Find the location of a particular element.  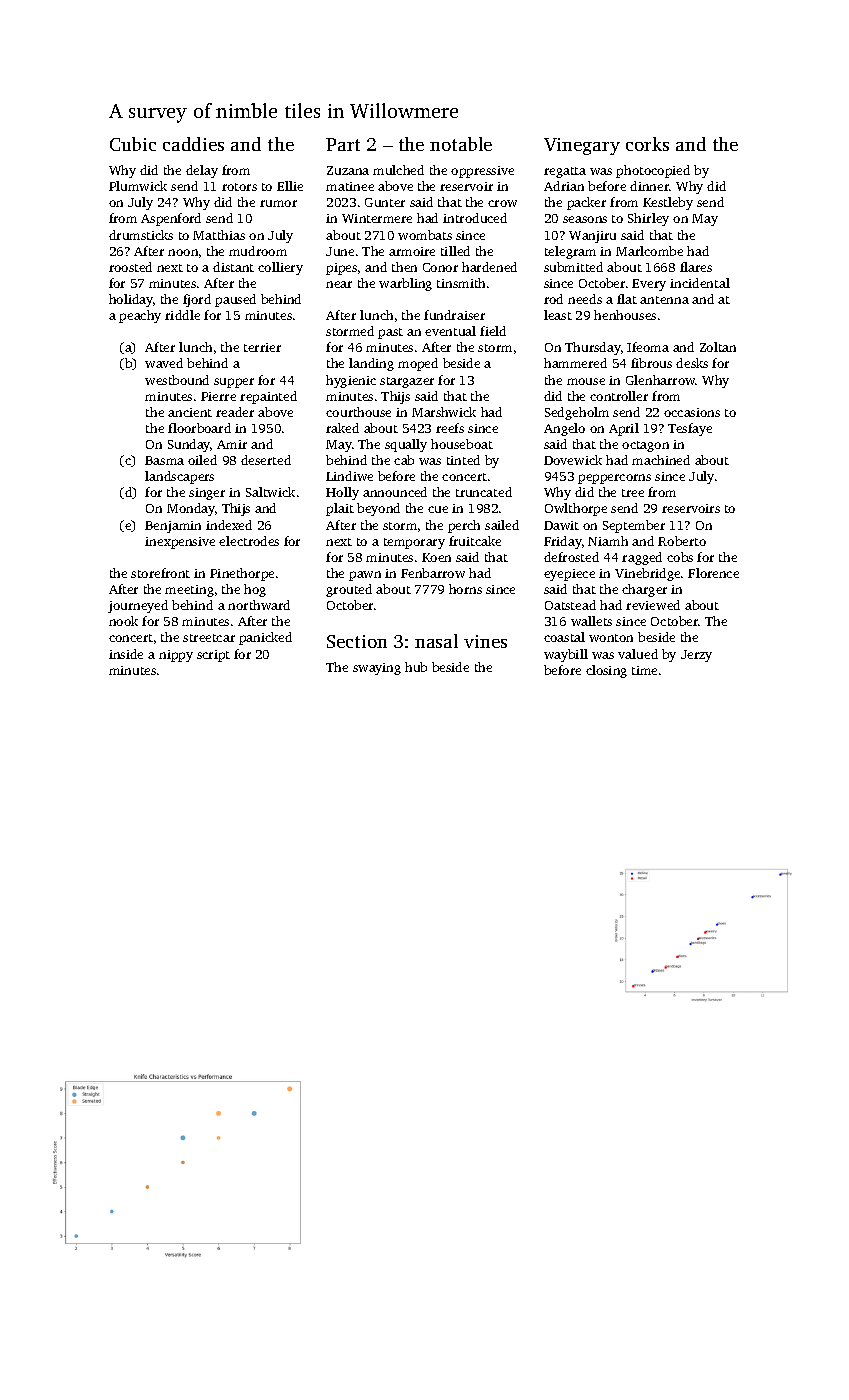

time is located at coordinates (644, 670).
